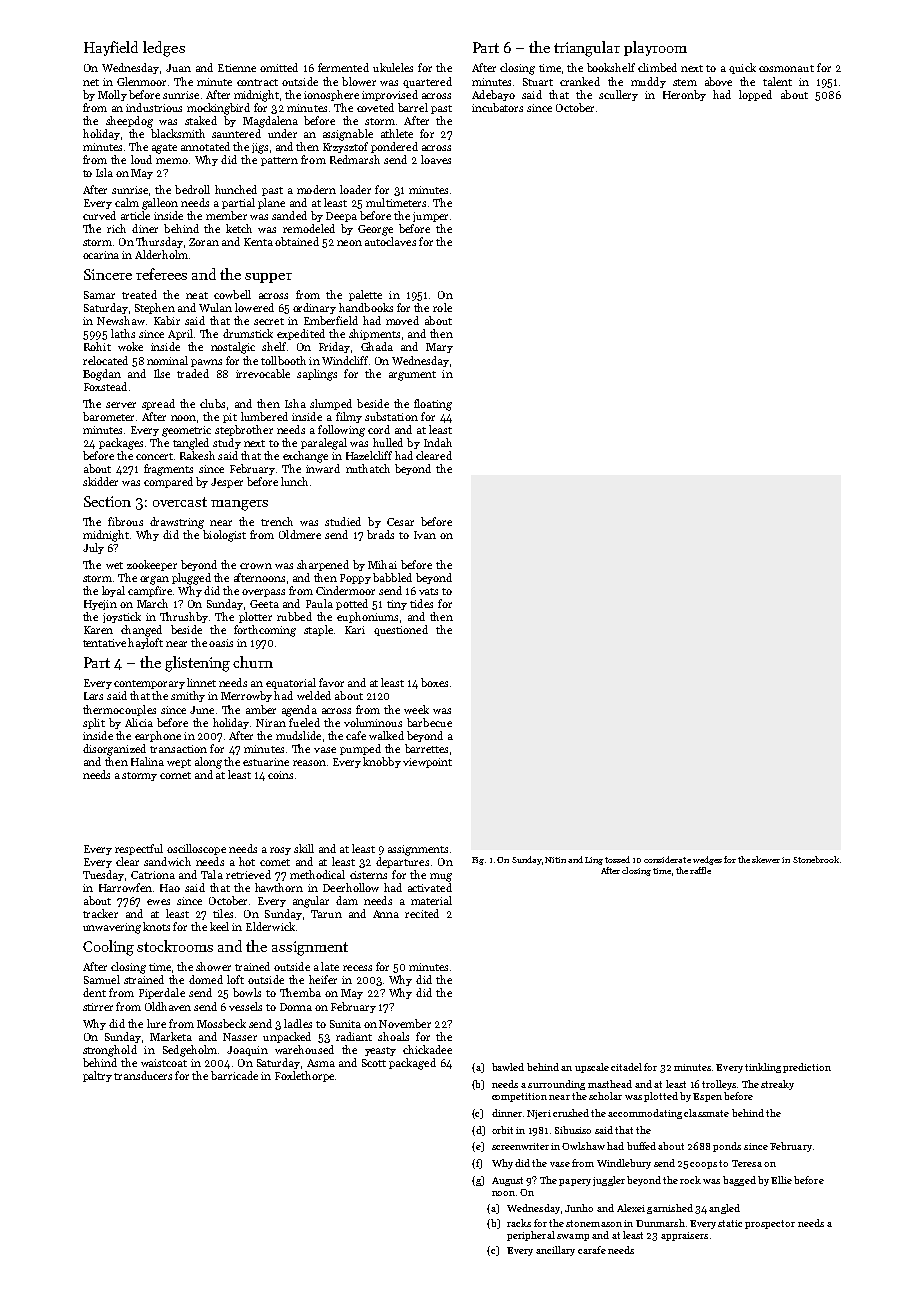 Image resolution: width=924 pixels, height=1308 pixels. What do you see at coordinates (433, 405) in the screenshot?
I see `floating` at bounding box center [433, 405].
